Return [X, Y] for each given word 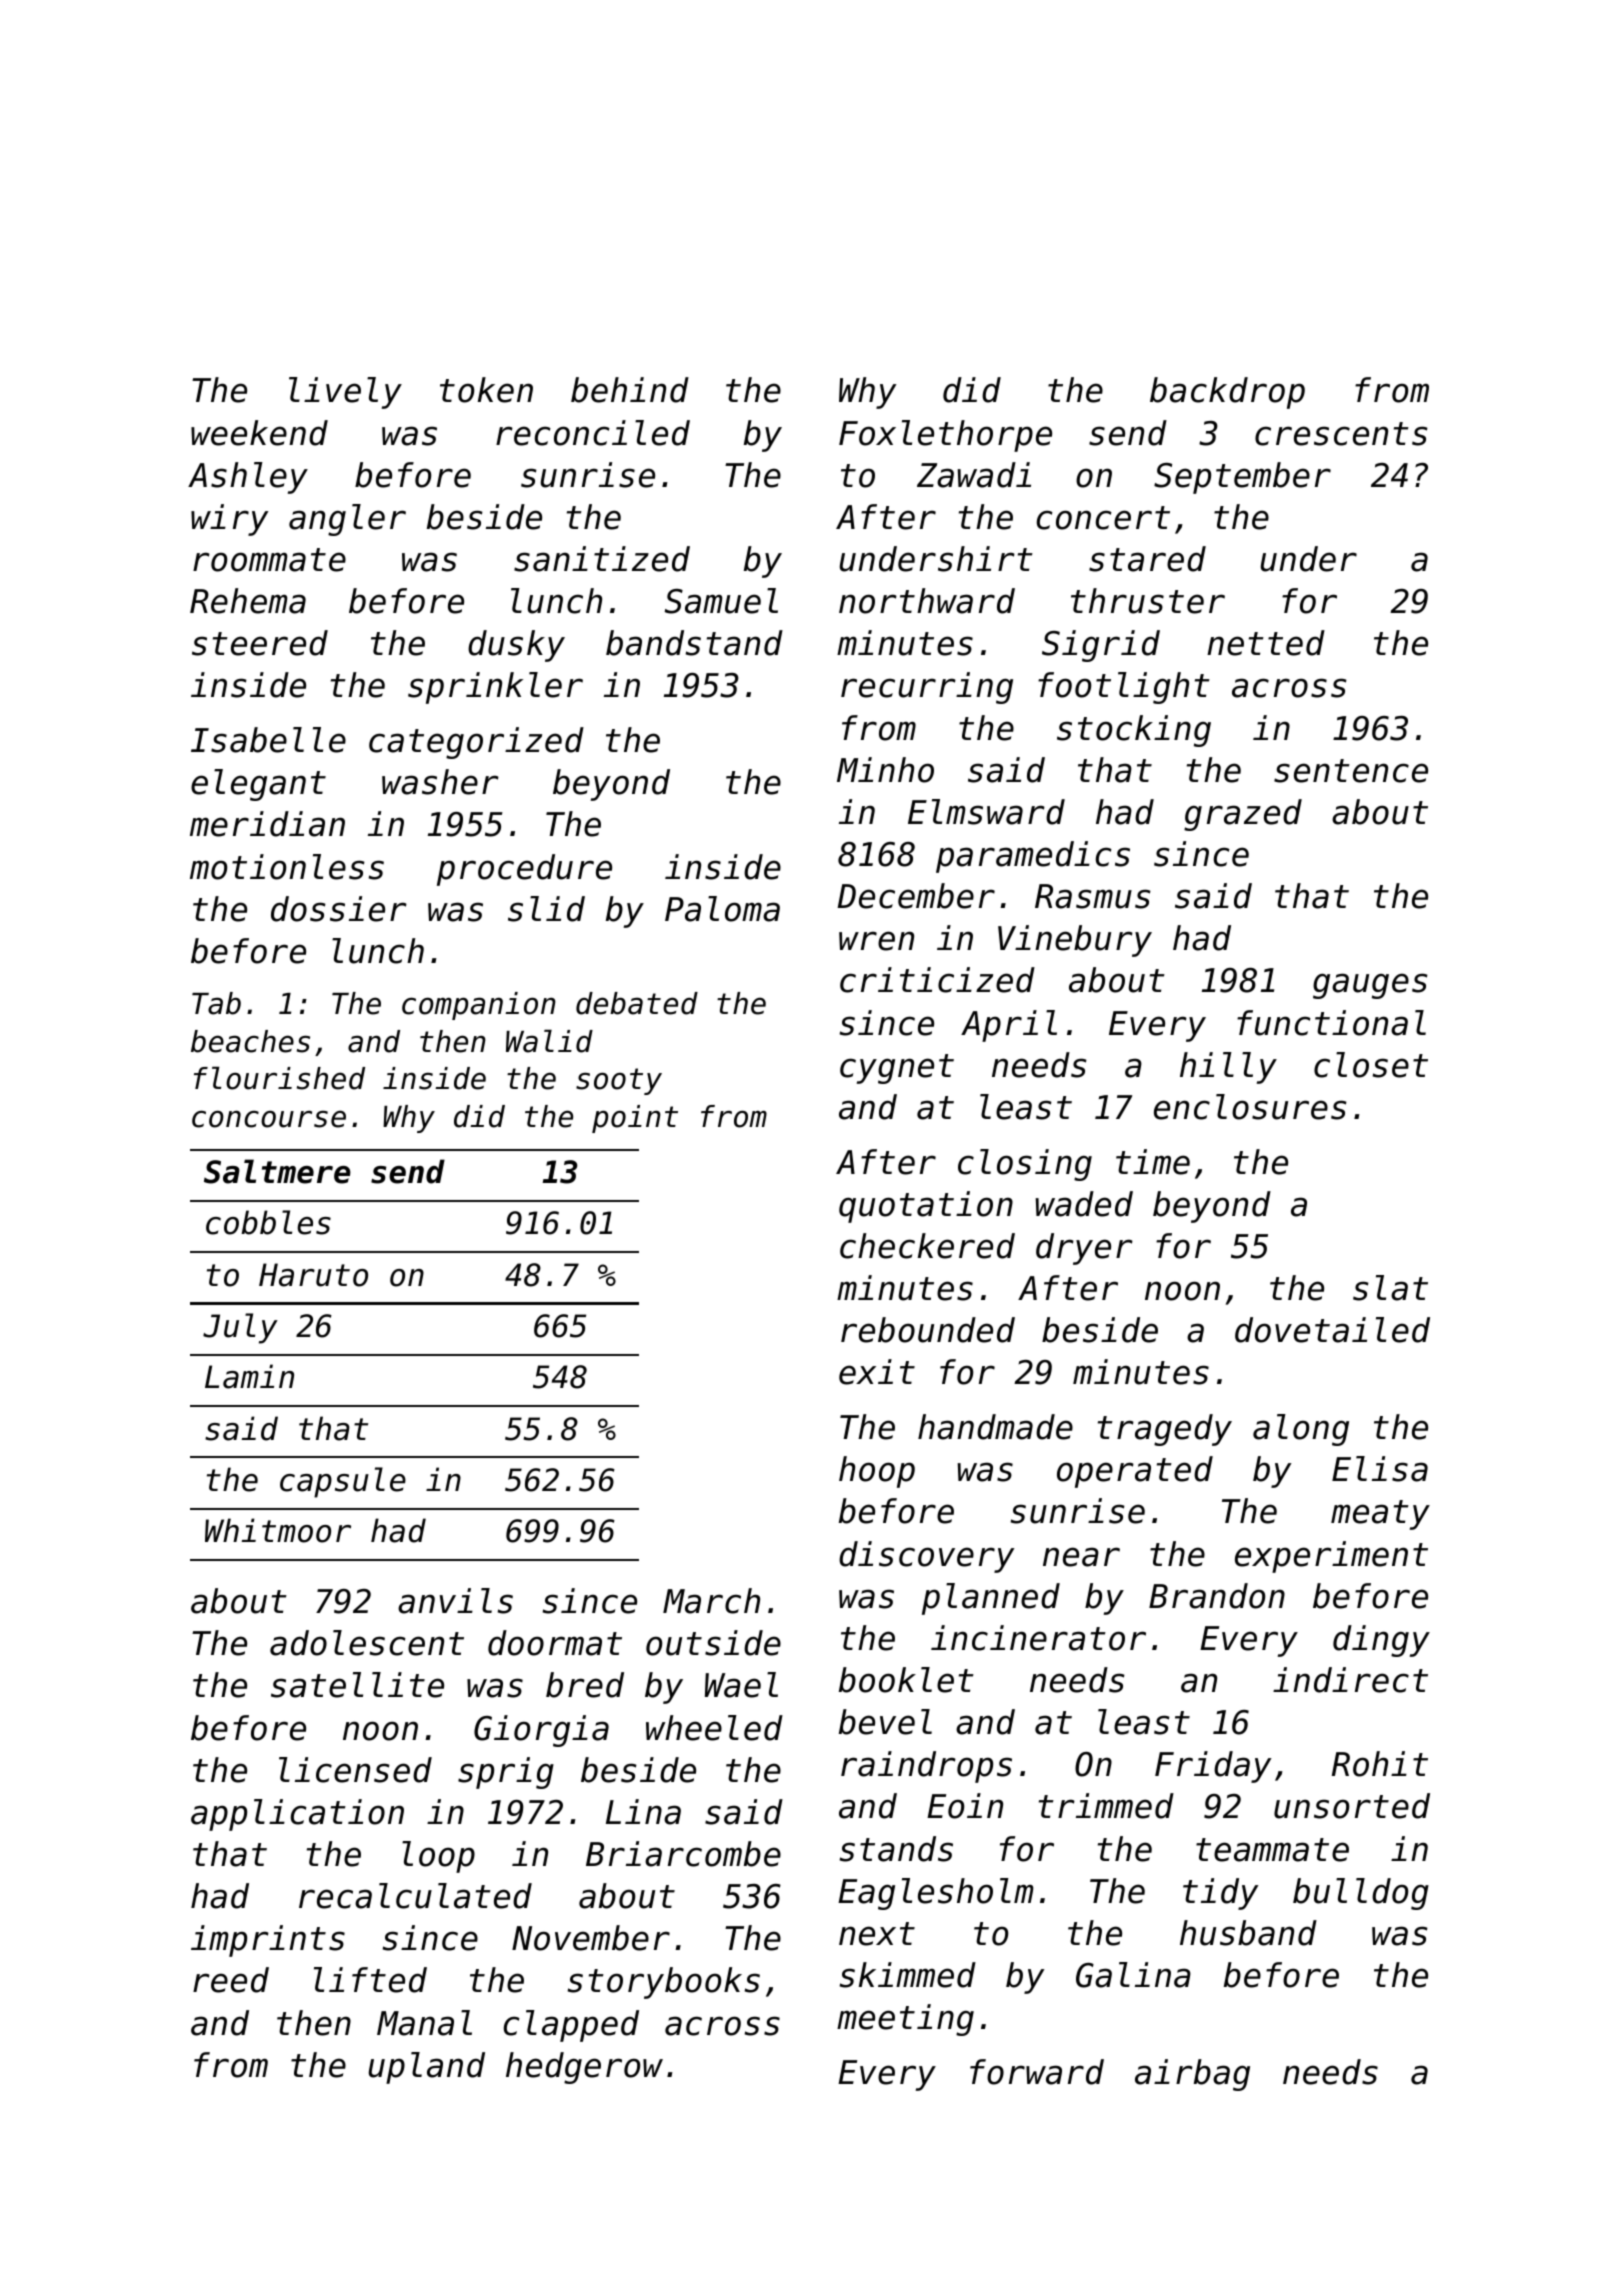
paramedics [1033, 857]
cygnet [897, 1069]
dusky [516, 646]
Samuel [721, 601]
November [591, 1938]
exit [877, 1372]
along [1301, 1430]
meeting [905, 2020]
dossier [339, 909]
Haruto [313, 1275]
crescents [1341, 434]
